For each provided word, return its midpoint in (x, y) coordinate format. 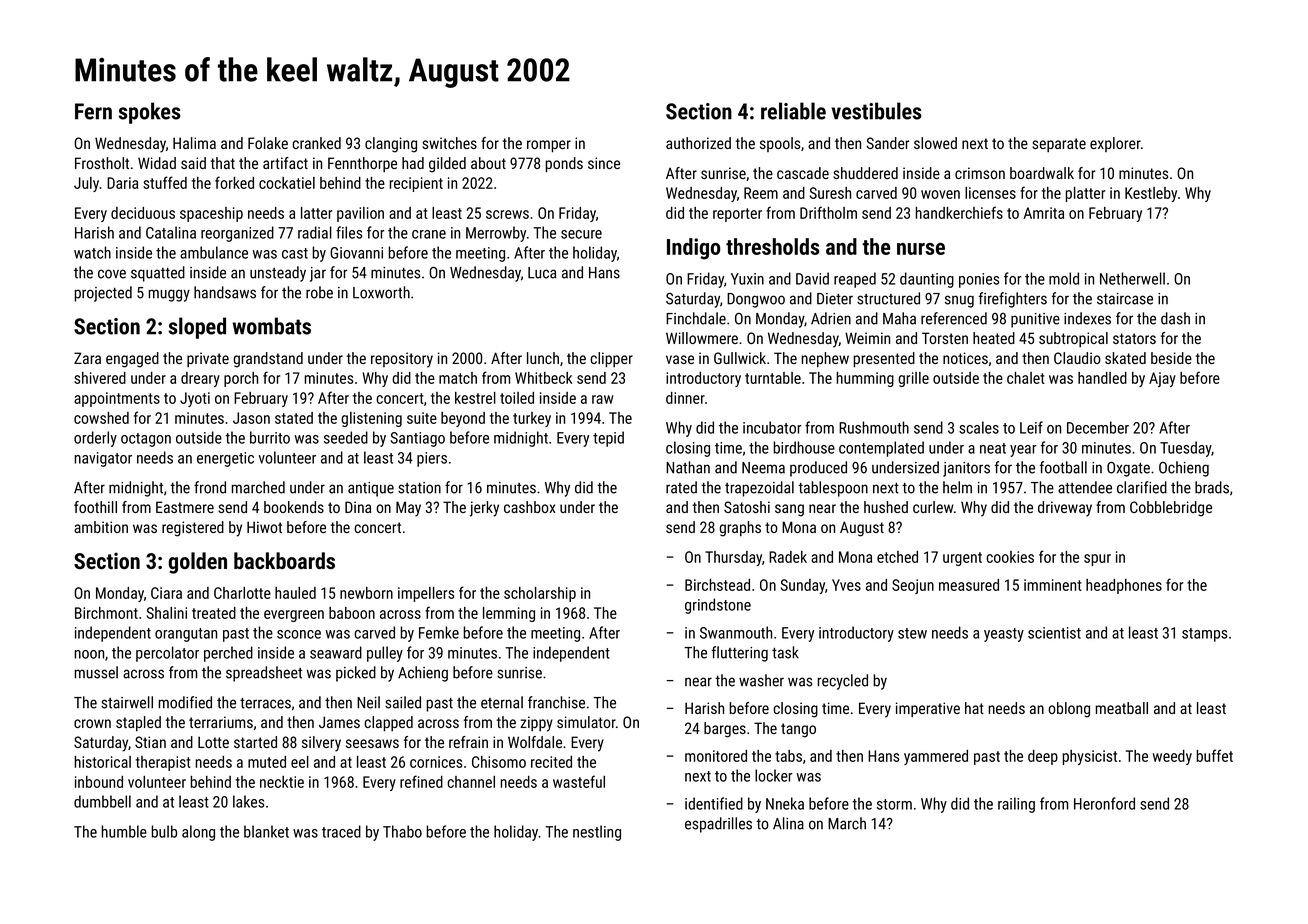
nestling (597, 833)
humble (124, 831)
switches (449, 143)
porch (241, 379)
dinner (685, 398)
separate (1059, 145)
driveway (1065, 509)
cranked (316, 143)
